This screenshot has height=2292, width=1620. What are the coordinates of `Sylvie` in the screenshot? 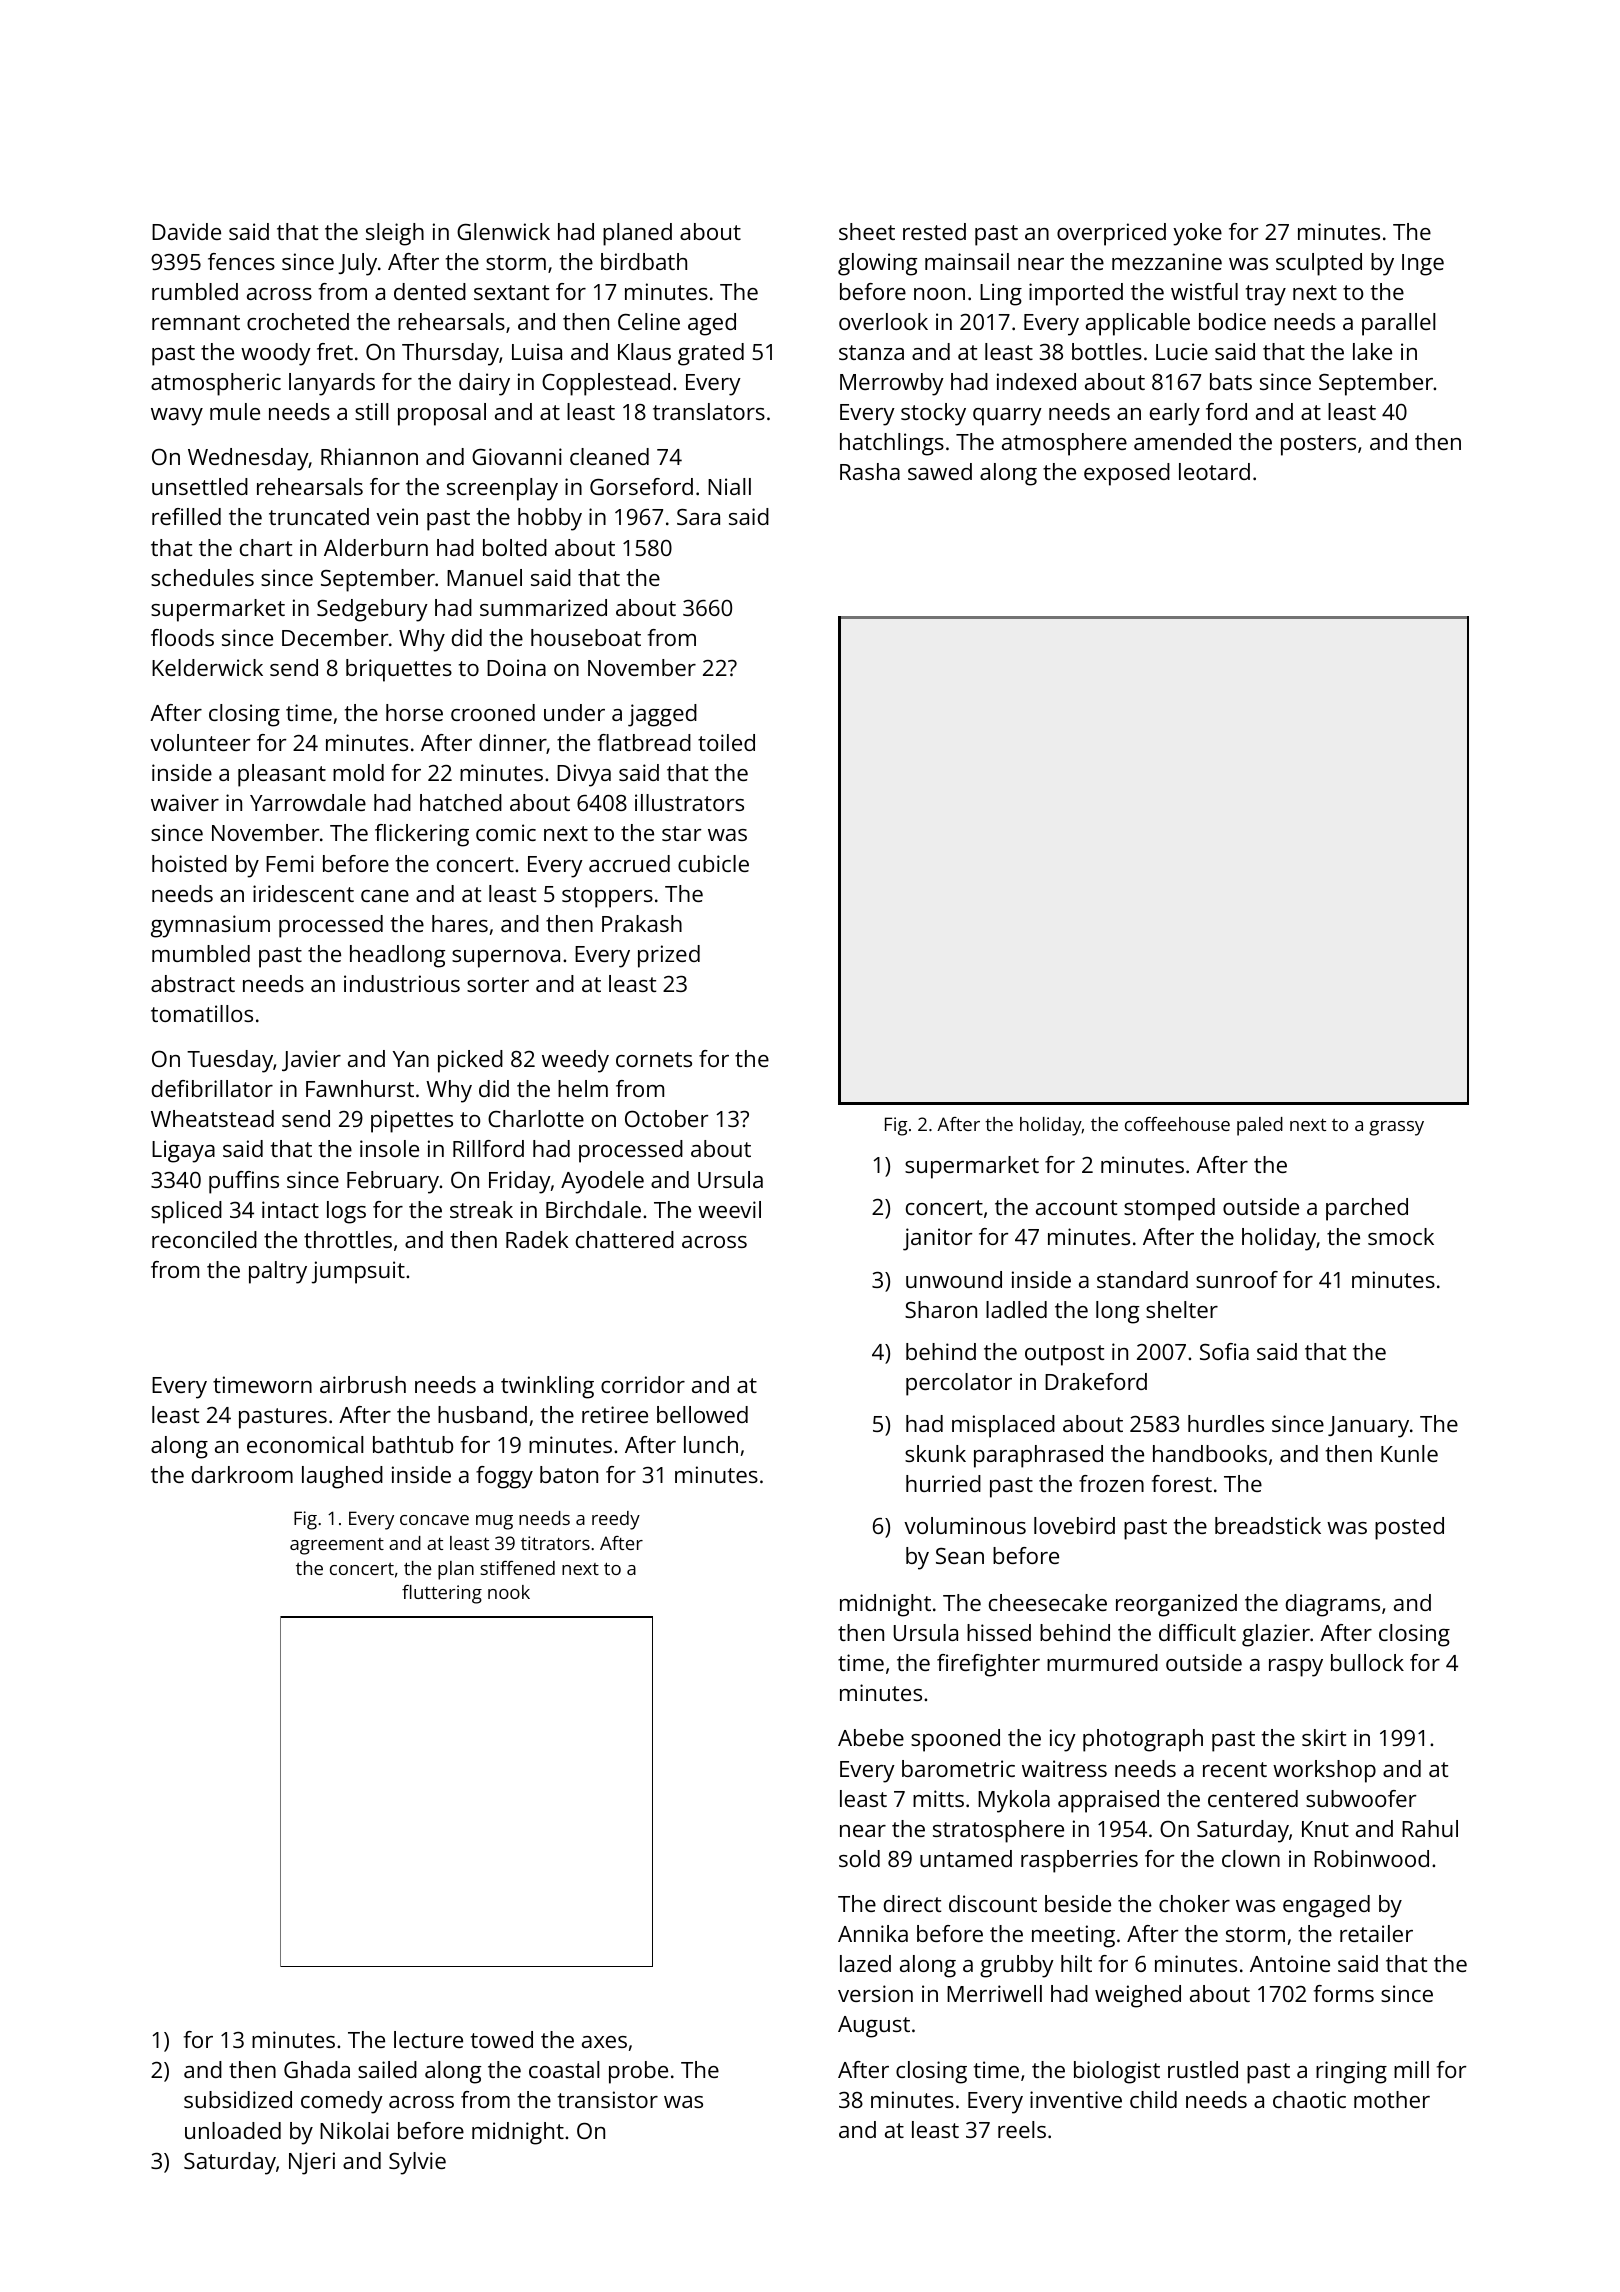 It's located at (417, 2163).
